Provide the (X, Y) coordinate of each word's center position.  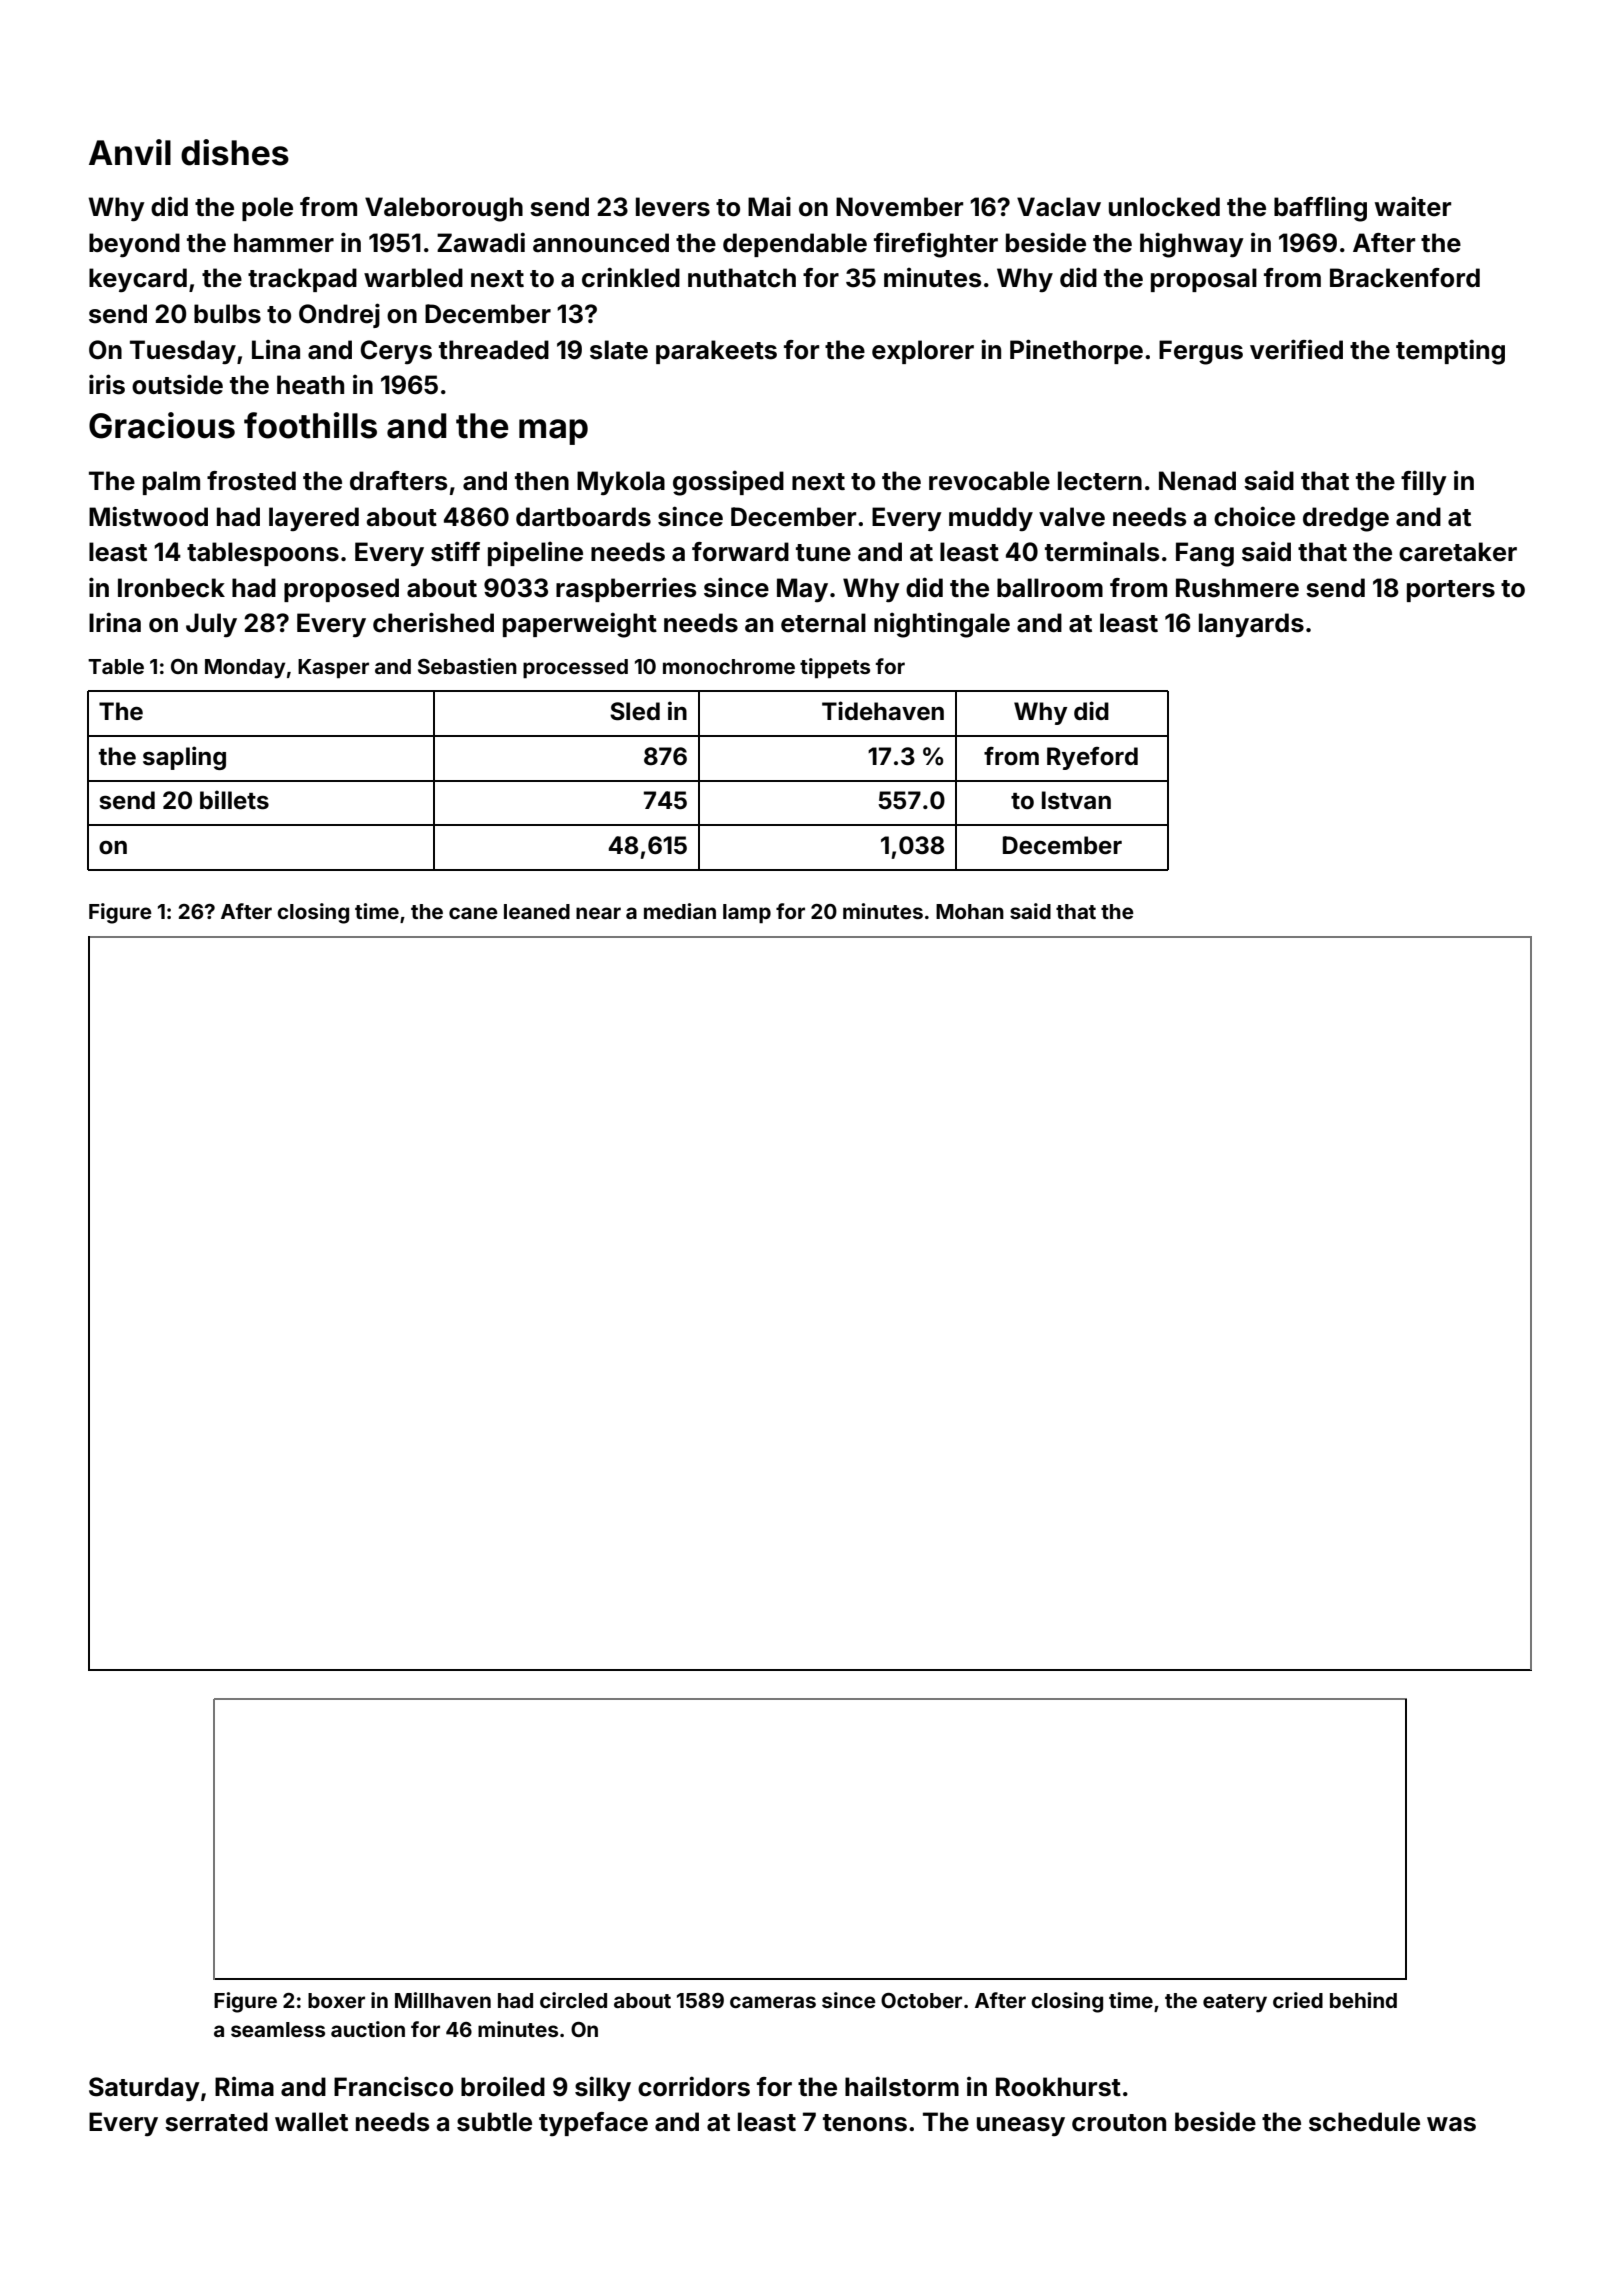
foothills (310, 425)
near (598, 913)
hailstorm (902, 2086)
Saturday (144, 2089)
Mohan (970, 911)
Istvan (1076, 800)
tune (823, 553)
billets (234, 800)
